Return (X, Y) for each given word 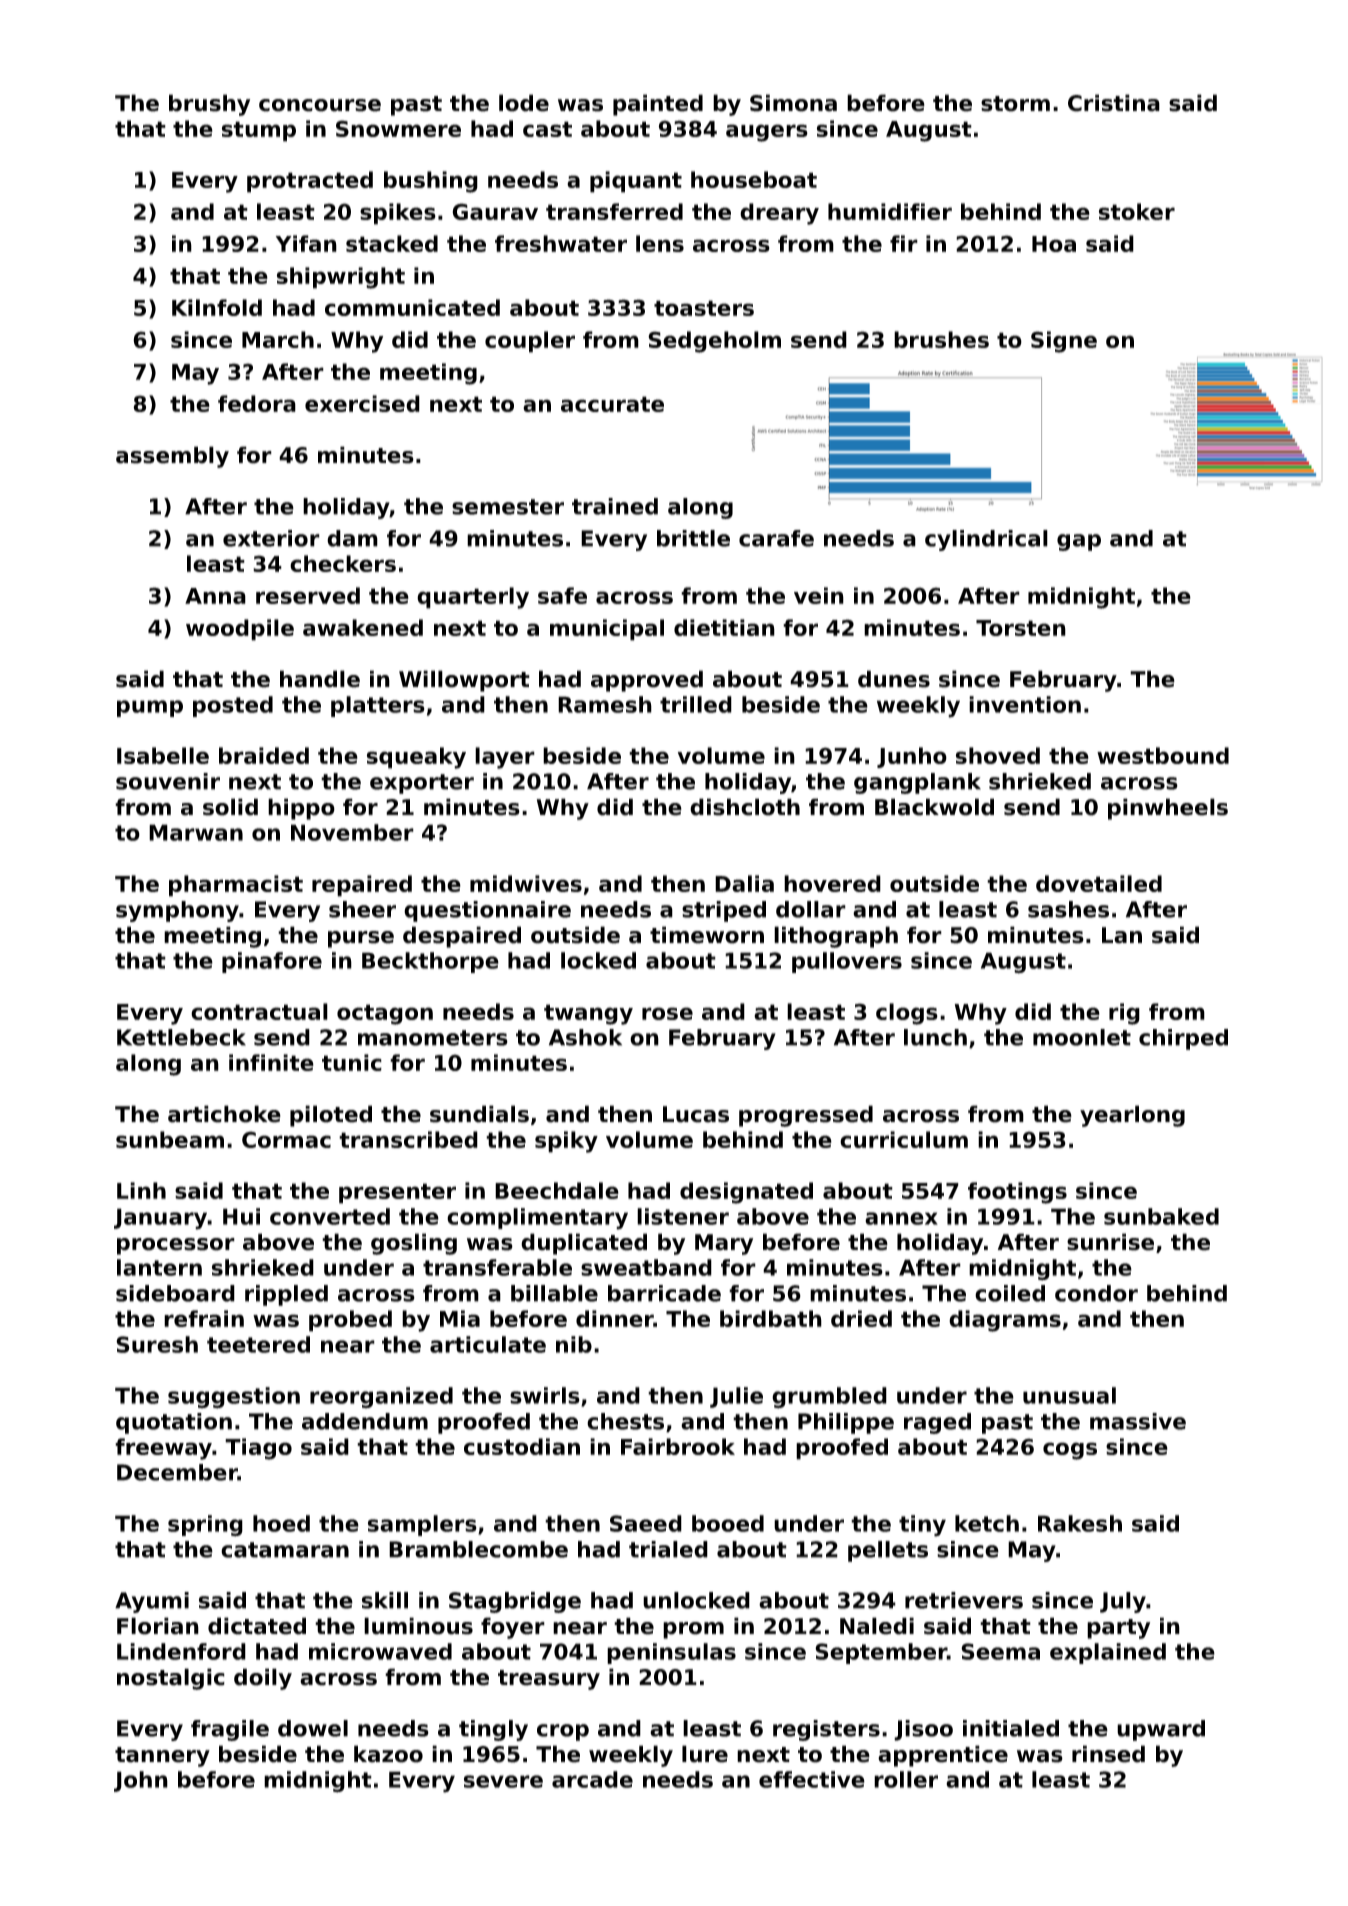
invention (1025, 704)
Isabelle (163, 755)
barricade (664, 1293)
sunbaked (1161, 1216)
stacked (392, 243)
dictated (257, 1626)
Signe (1064, 342)
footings (1017, 1193)
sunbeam (170, 1139)
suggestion (234, 1398)
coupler (530, 342)
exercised (362, 403)
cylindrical (986, 540)
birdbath (771, 1318)
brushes (941, 339)
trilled (696, 704)
